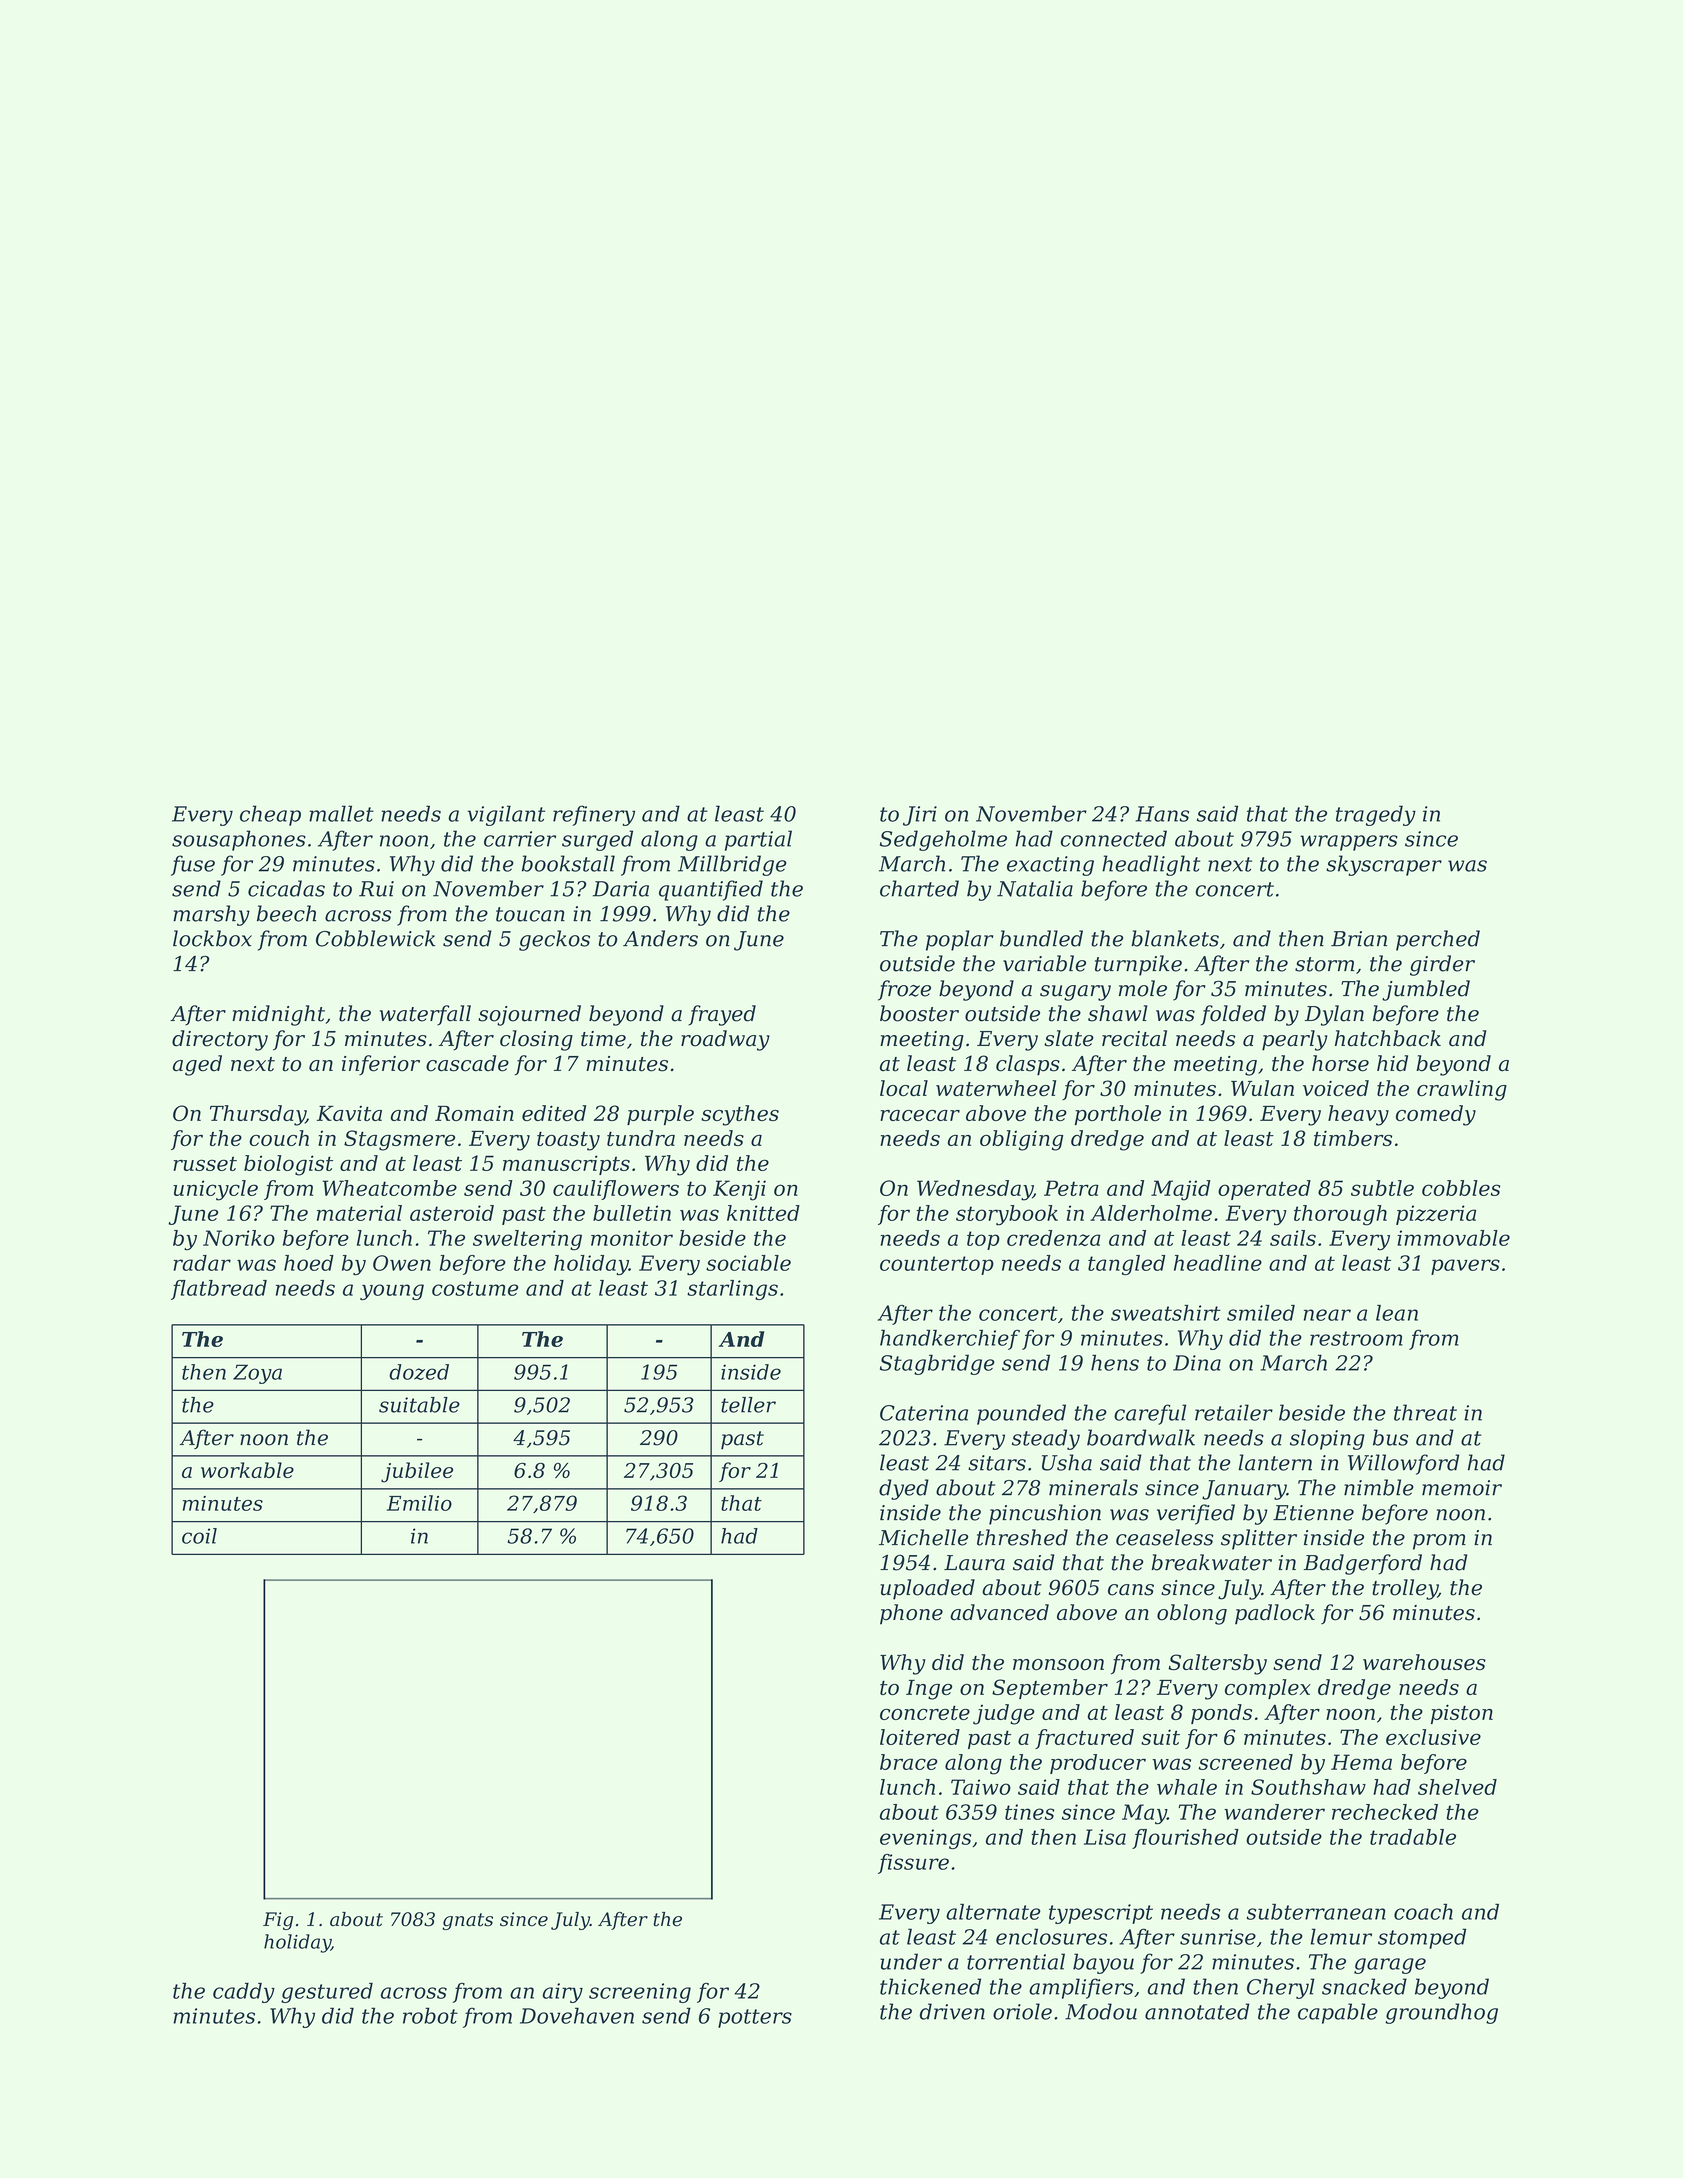  Describe the element at coordinates (927, 1589) in the screenshot. I see `uploaded` at that location.
